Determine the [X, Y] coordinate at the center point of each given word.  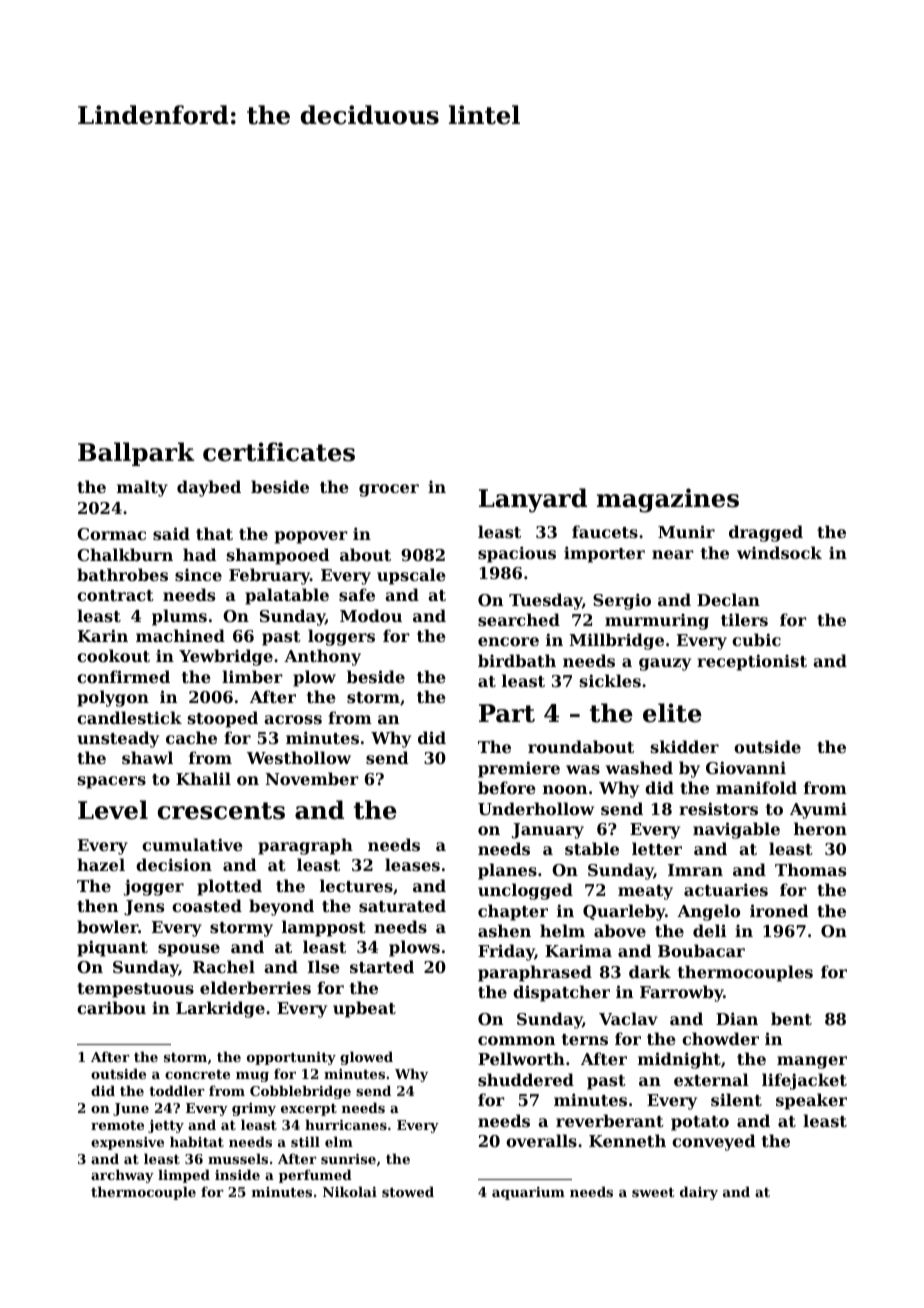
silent [736, 1099]
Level [113, 810]
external [711, 1079]
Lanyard [533, 500]
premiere [519, 769]
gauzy [665, 664]
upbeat [364, 1009]
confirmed [123, 676]
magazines [668, 500]
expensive [127, 1143]
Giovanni [746, 767]
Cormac [111, 534]
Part [507, 713]
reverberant [610, 1120]
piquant [112, 948]
